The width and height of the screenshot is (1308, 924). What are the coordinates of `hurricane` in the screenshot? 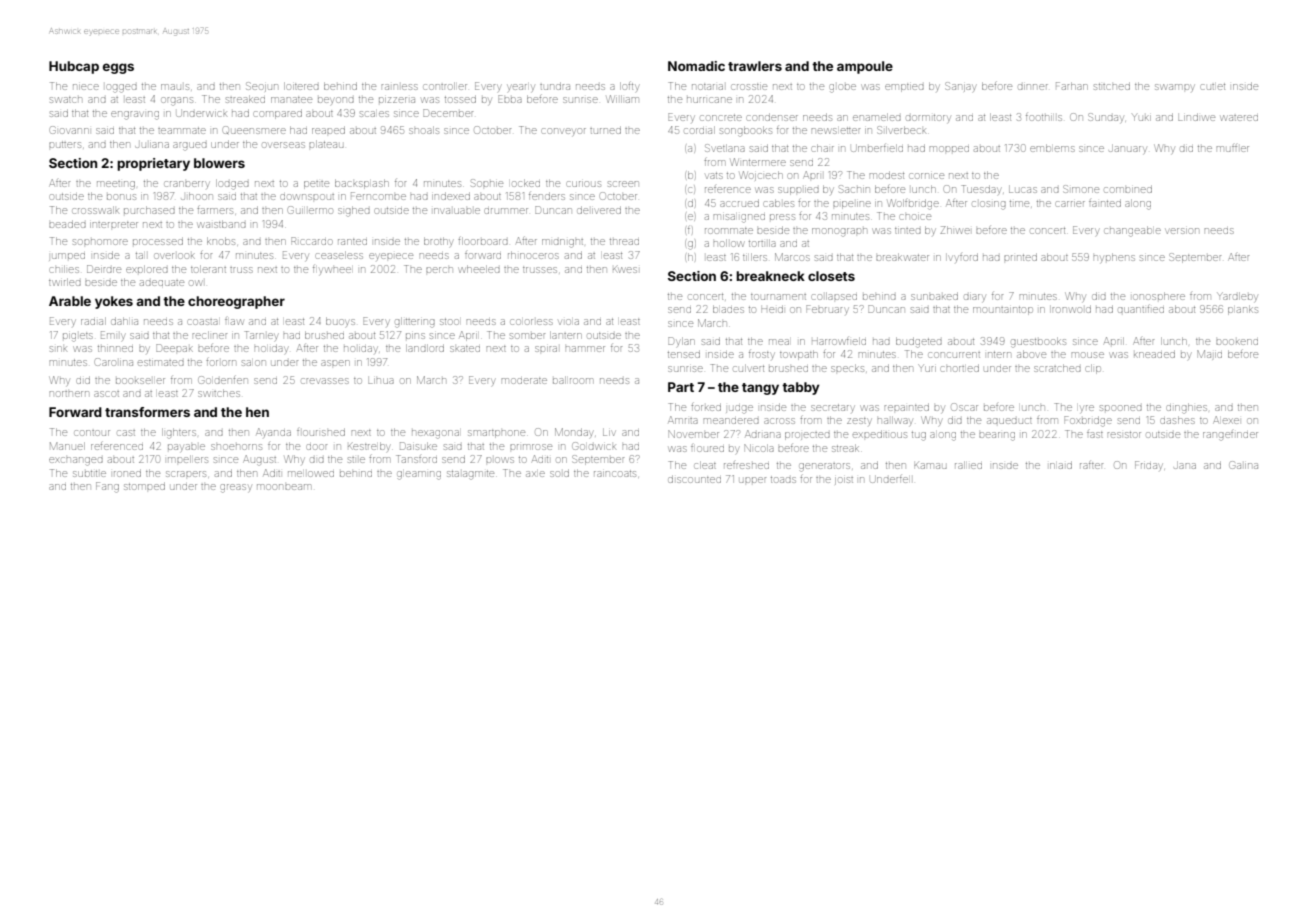 It's located at (709, 100).
